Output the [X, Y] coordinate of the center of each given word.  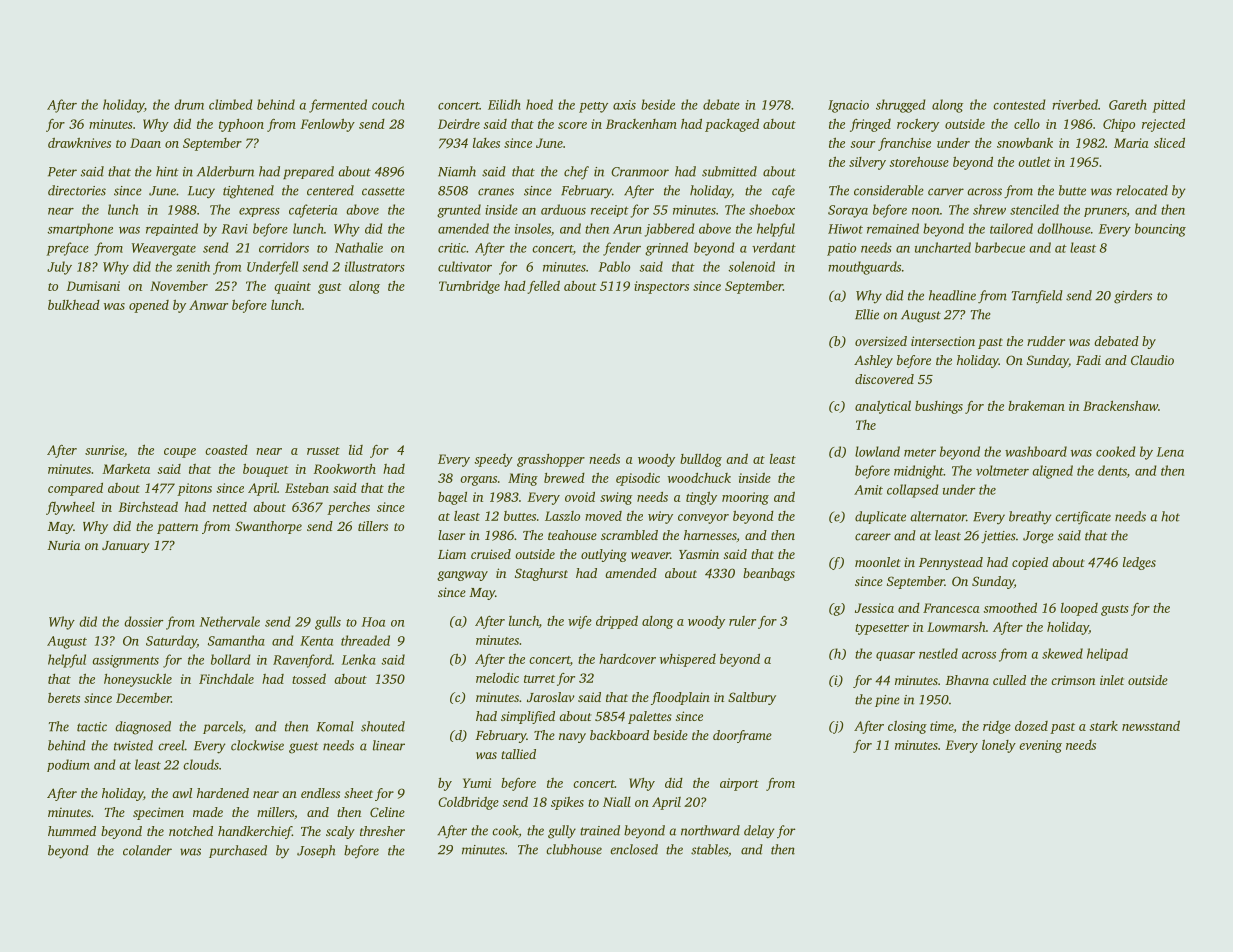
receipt [610, 211]
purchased [238, 851]
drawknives [79, 143]
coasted [226, 450]
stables [709, 849]
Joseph [316, 851]
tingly [701, 498]
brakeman [1036, 406]
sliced [1169, 143]
